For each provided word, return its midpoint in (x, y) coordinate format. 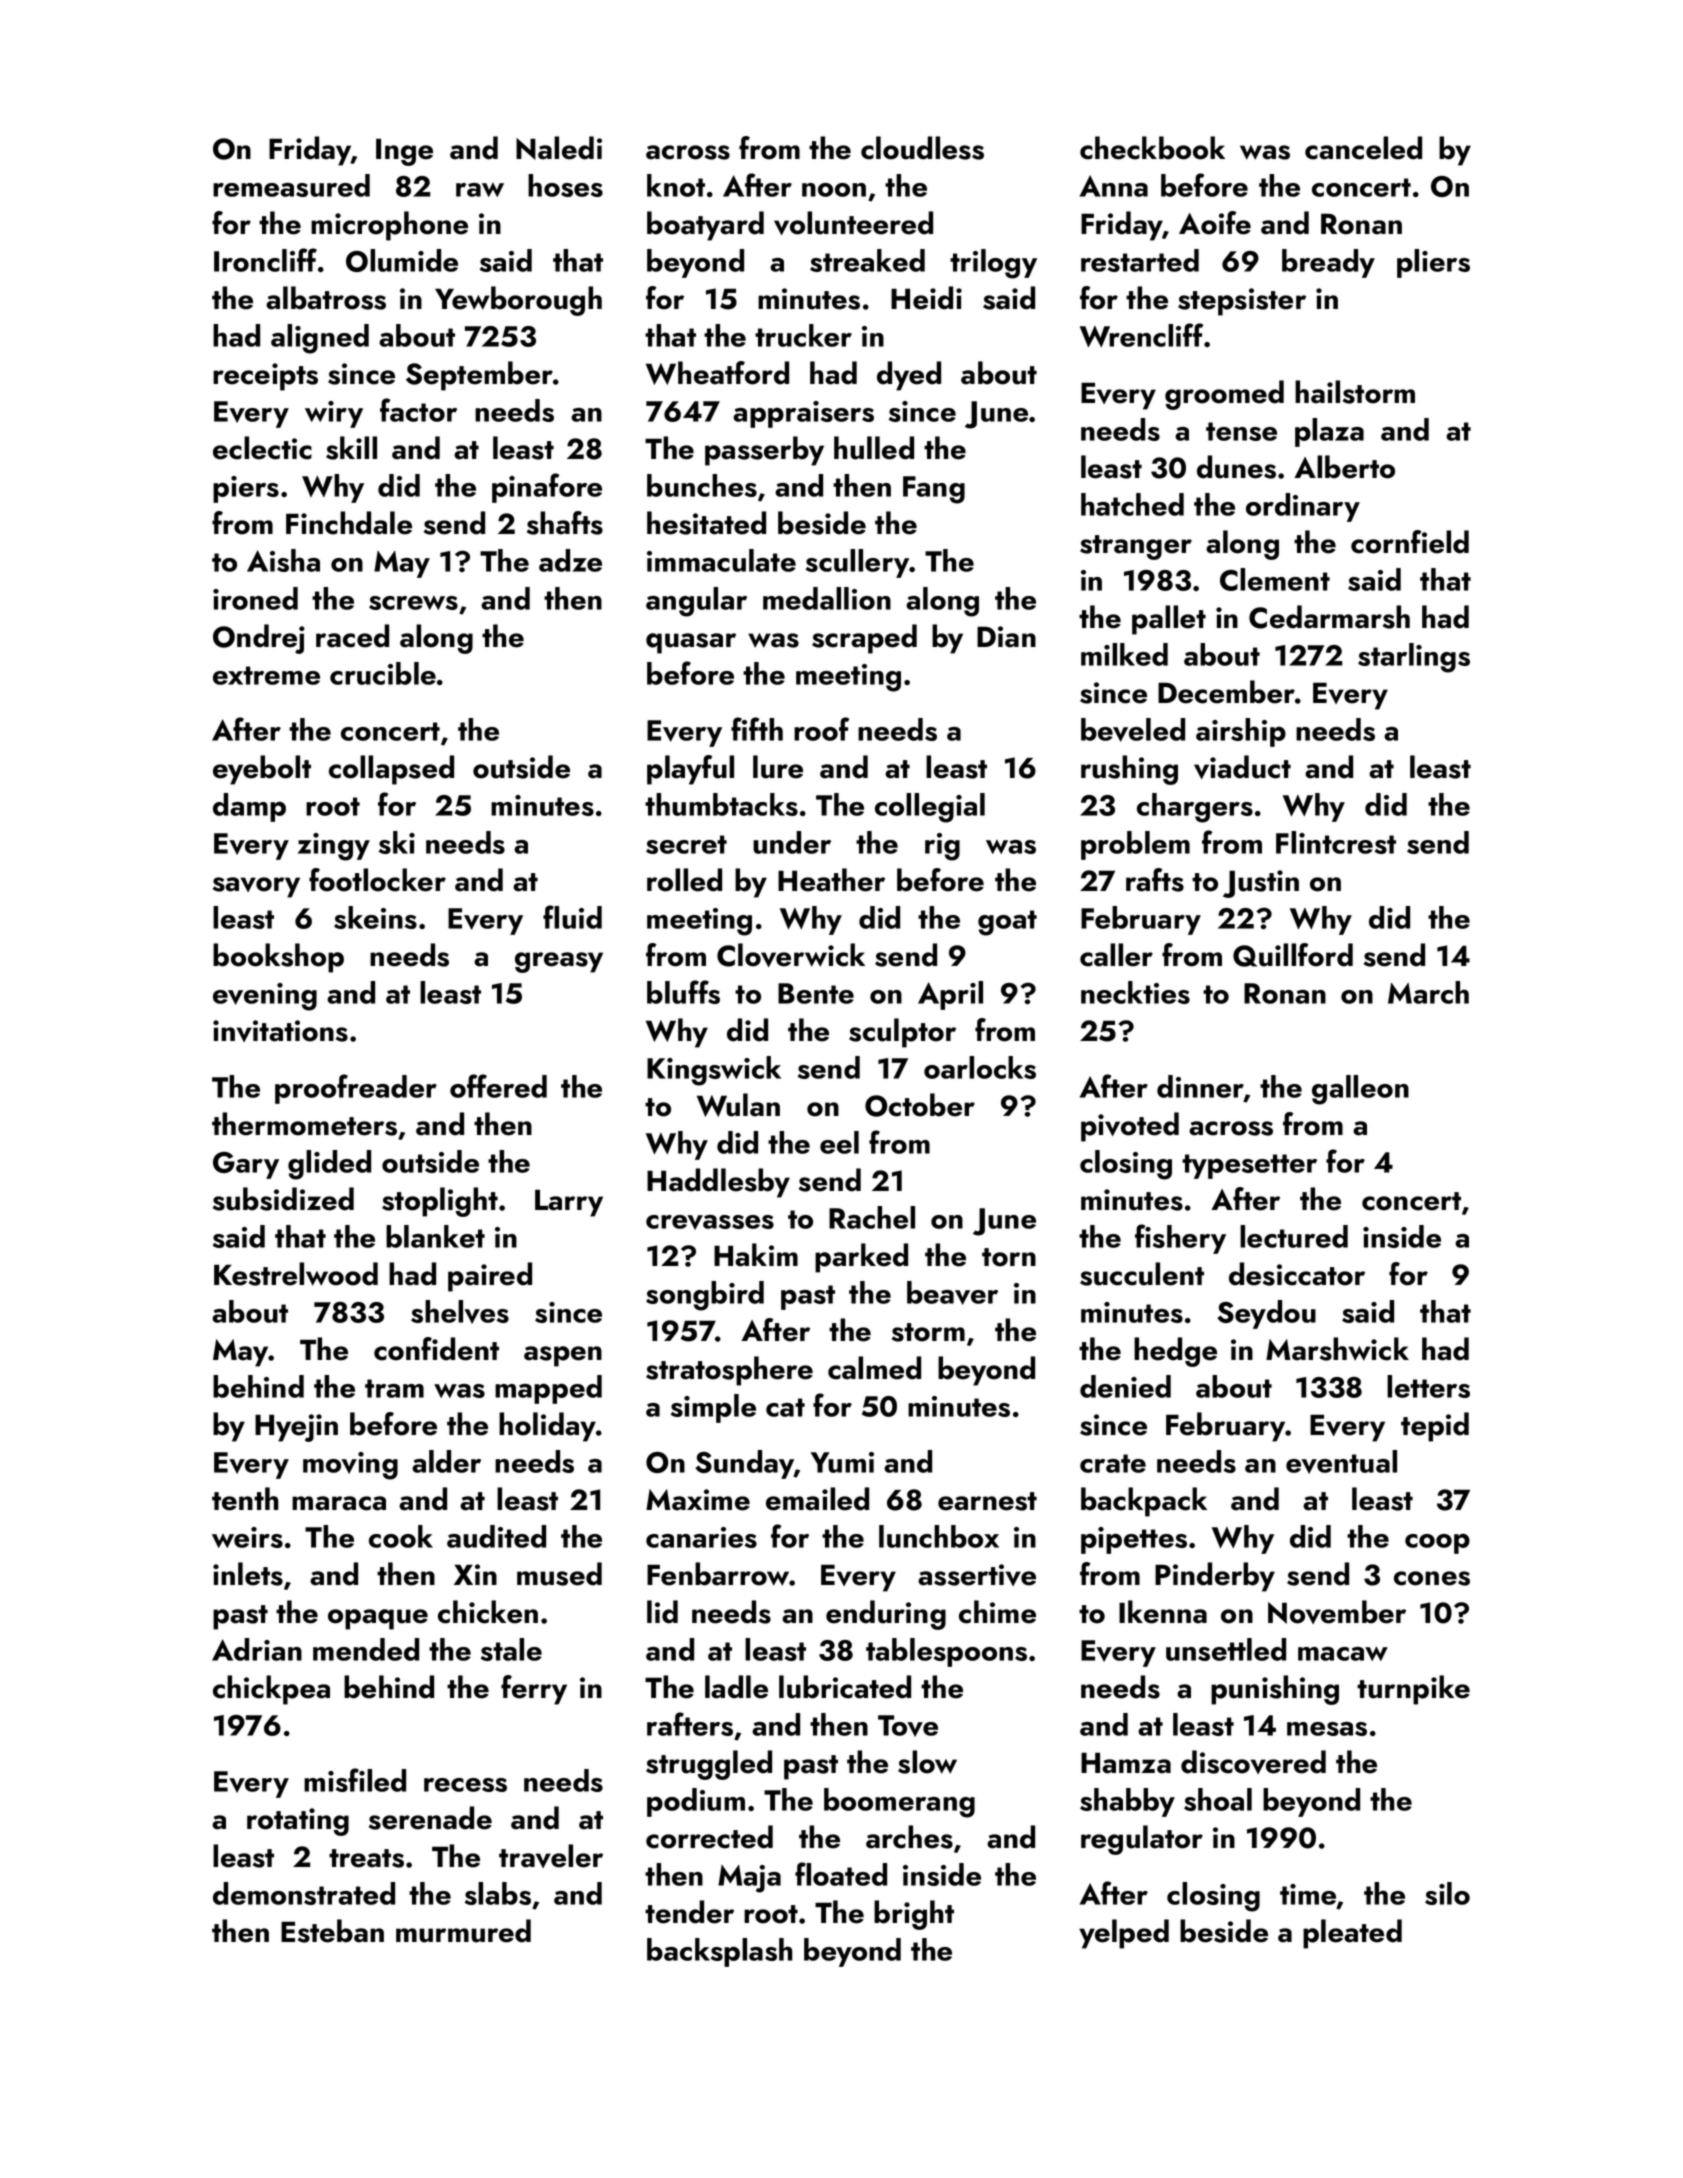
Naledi (559, 148)
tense (1241, 431)
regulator (1142, 1840)
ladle (736, 1687)
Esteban (332, 1931)
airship (1241, 732)
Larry (569, 1203)
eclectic (262, 448)
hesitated (706, 523)
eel (839, 1142)
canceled (1363, 148)
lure (778, 767)
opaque (378, 1619)
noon (834, 190)
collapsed (391, 770)
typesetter (1249, 1166)
